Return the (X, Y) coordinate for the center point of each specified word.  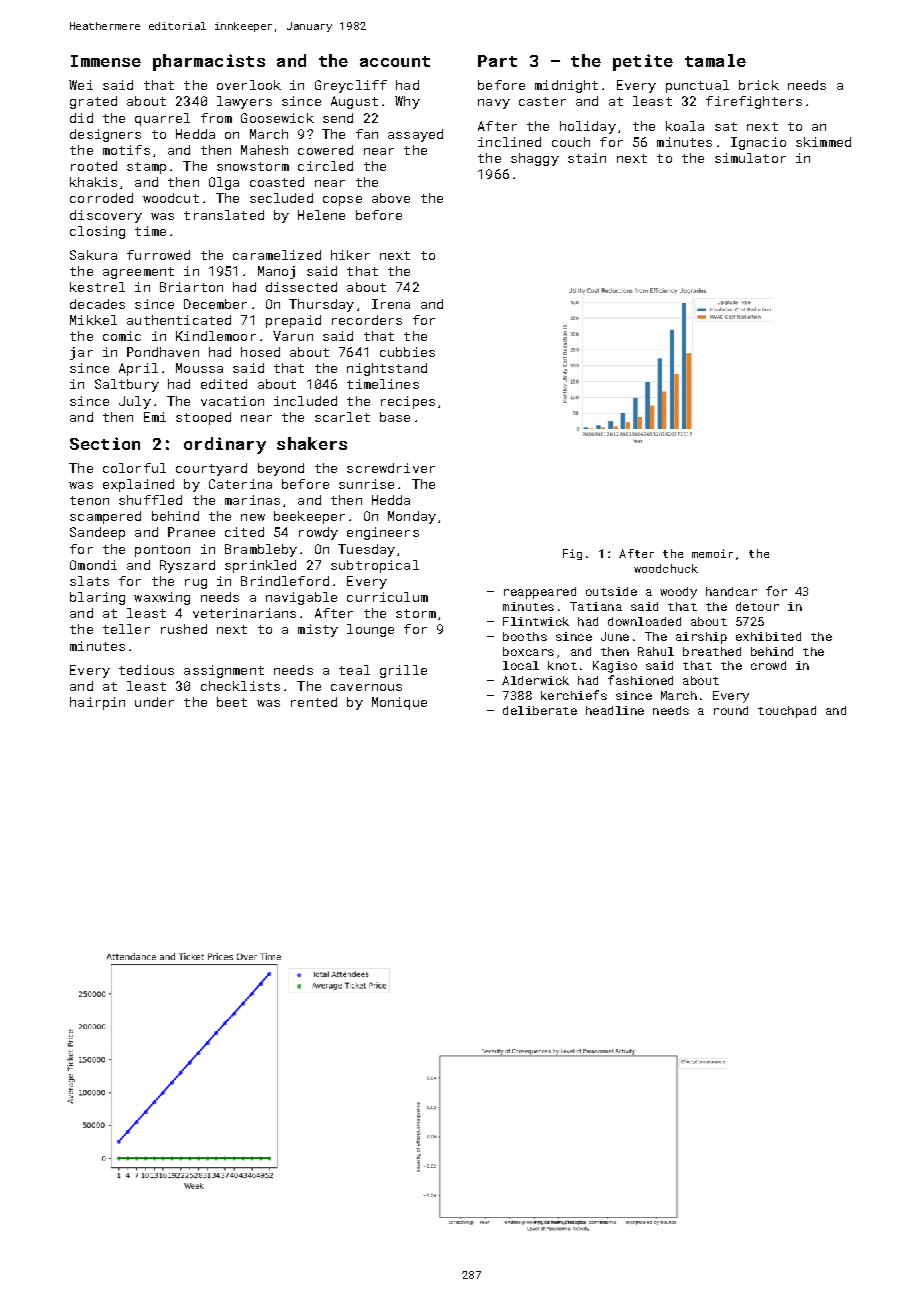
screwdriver (391, 468)
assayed (415, 135)
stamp (146, 168)
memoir (712, 553)
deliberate (540, 710)
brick (759, 85)
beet (232, 702)
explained (138, 485)
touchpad (787, 712)
